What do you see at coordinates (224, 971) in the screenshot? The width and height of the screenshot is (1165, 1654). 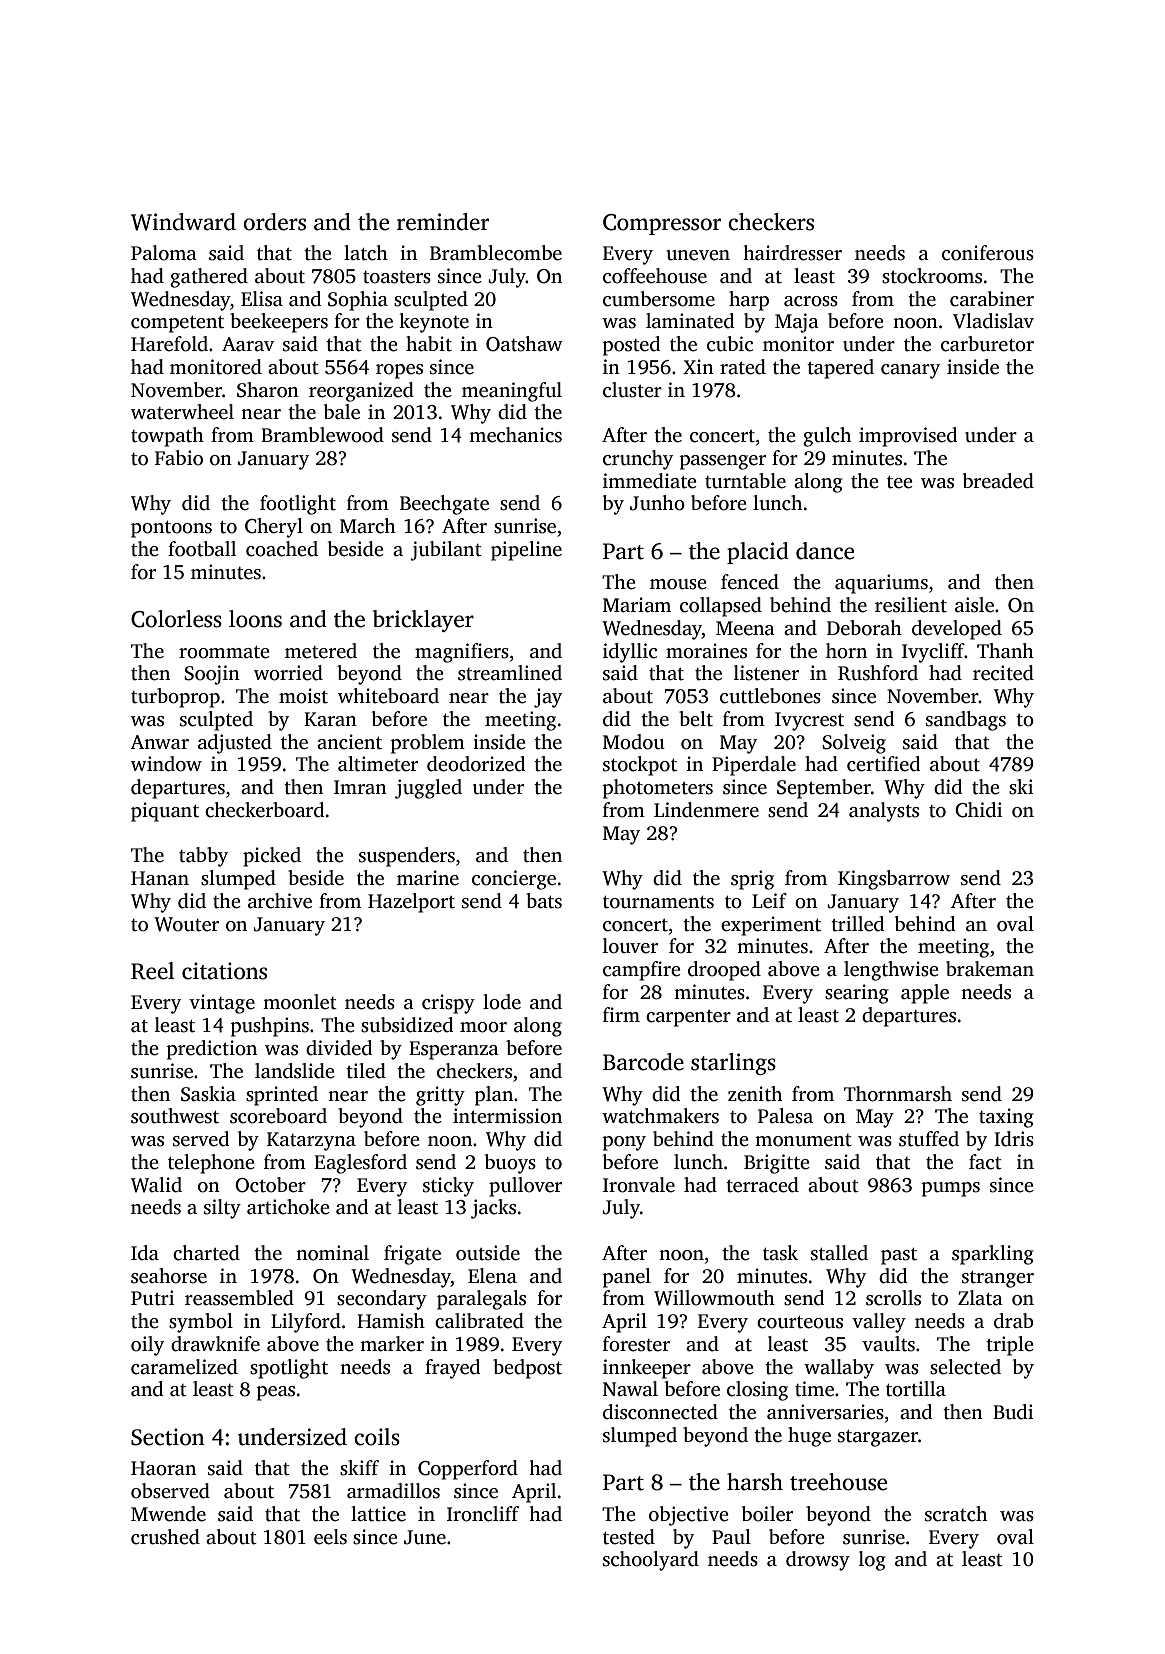 I see `citations` at bounding box center [224, 971].
